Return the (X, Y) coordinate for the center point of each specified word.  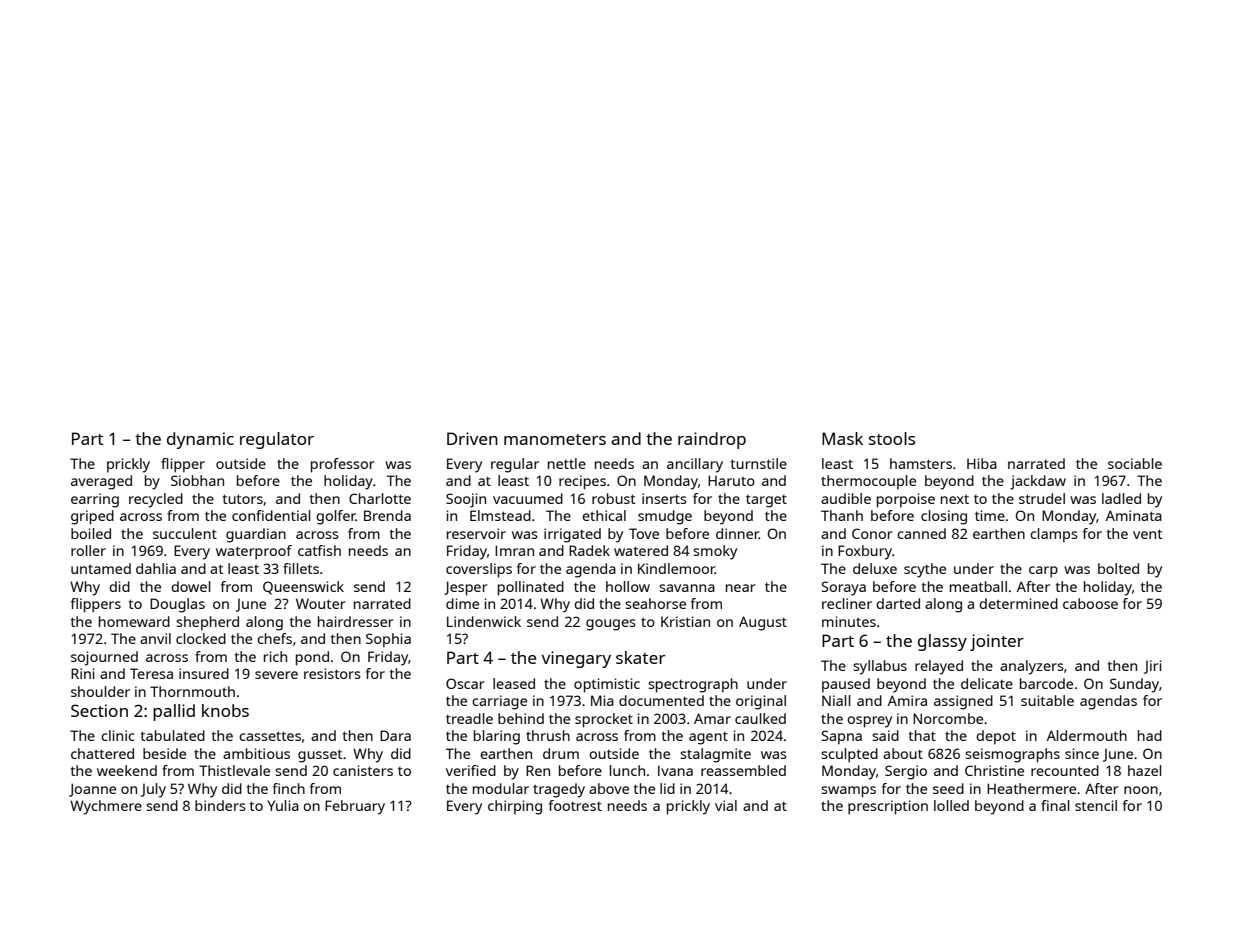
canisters (363, 770)
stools (892, 438)
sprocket (604, 720)
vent (1148, 534)
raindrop (712, 440)
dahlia (156, 568)
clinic (118, 735)
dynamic (200, 440)
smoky (715, 552)
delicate (987, 683)
